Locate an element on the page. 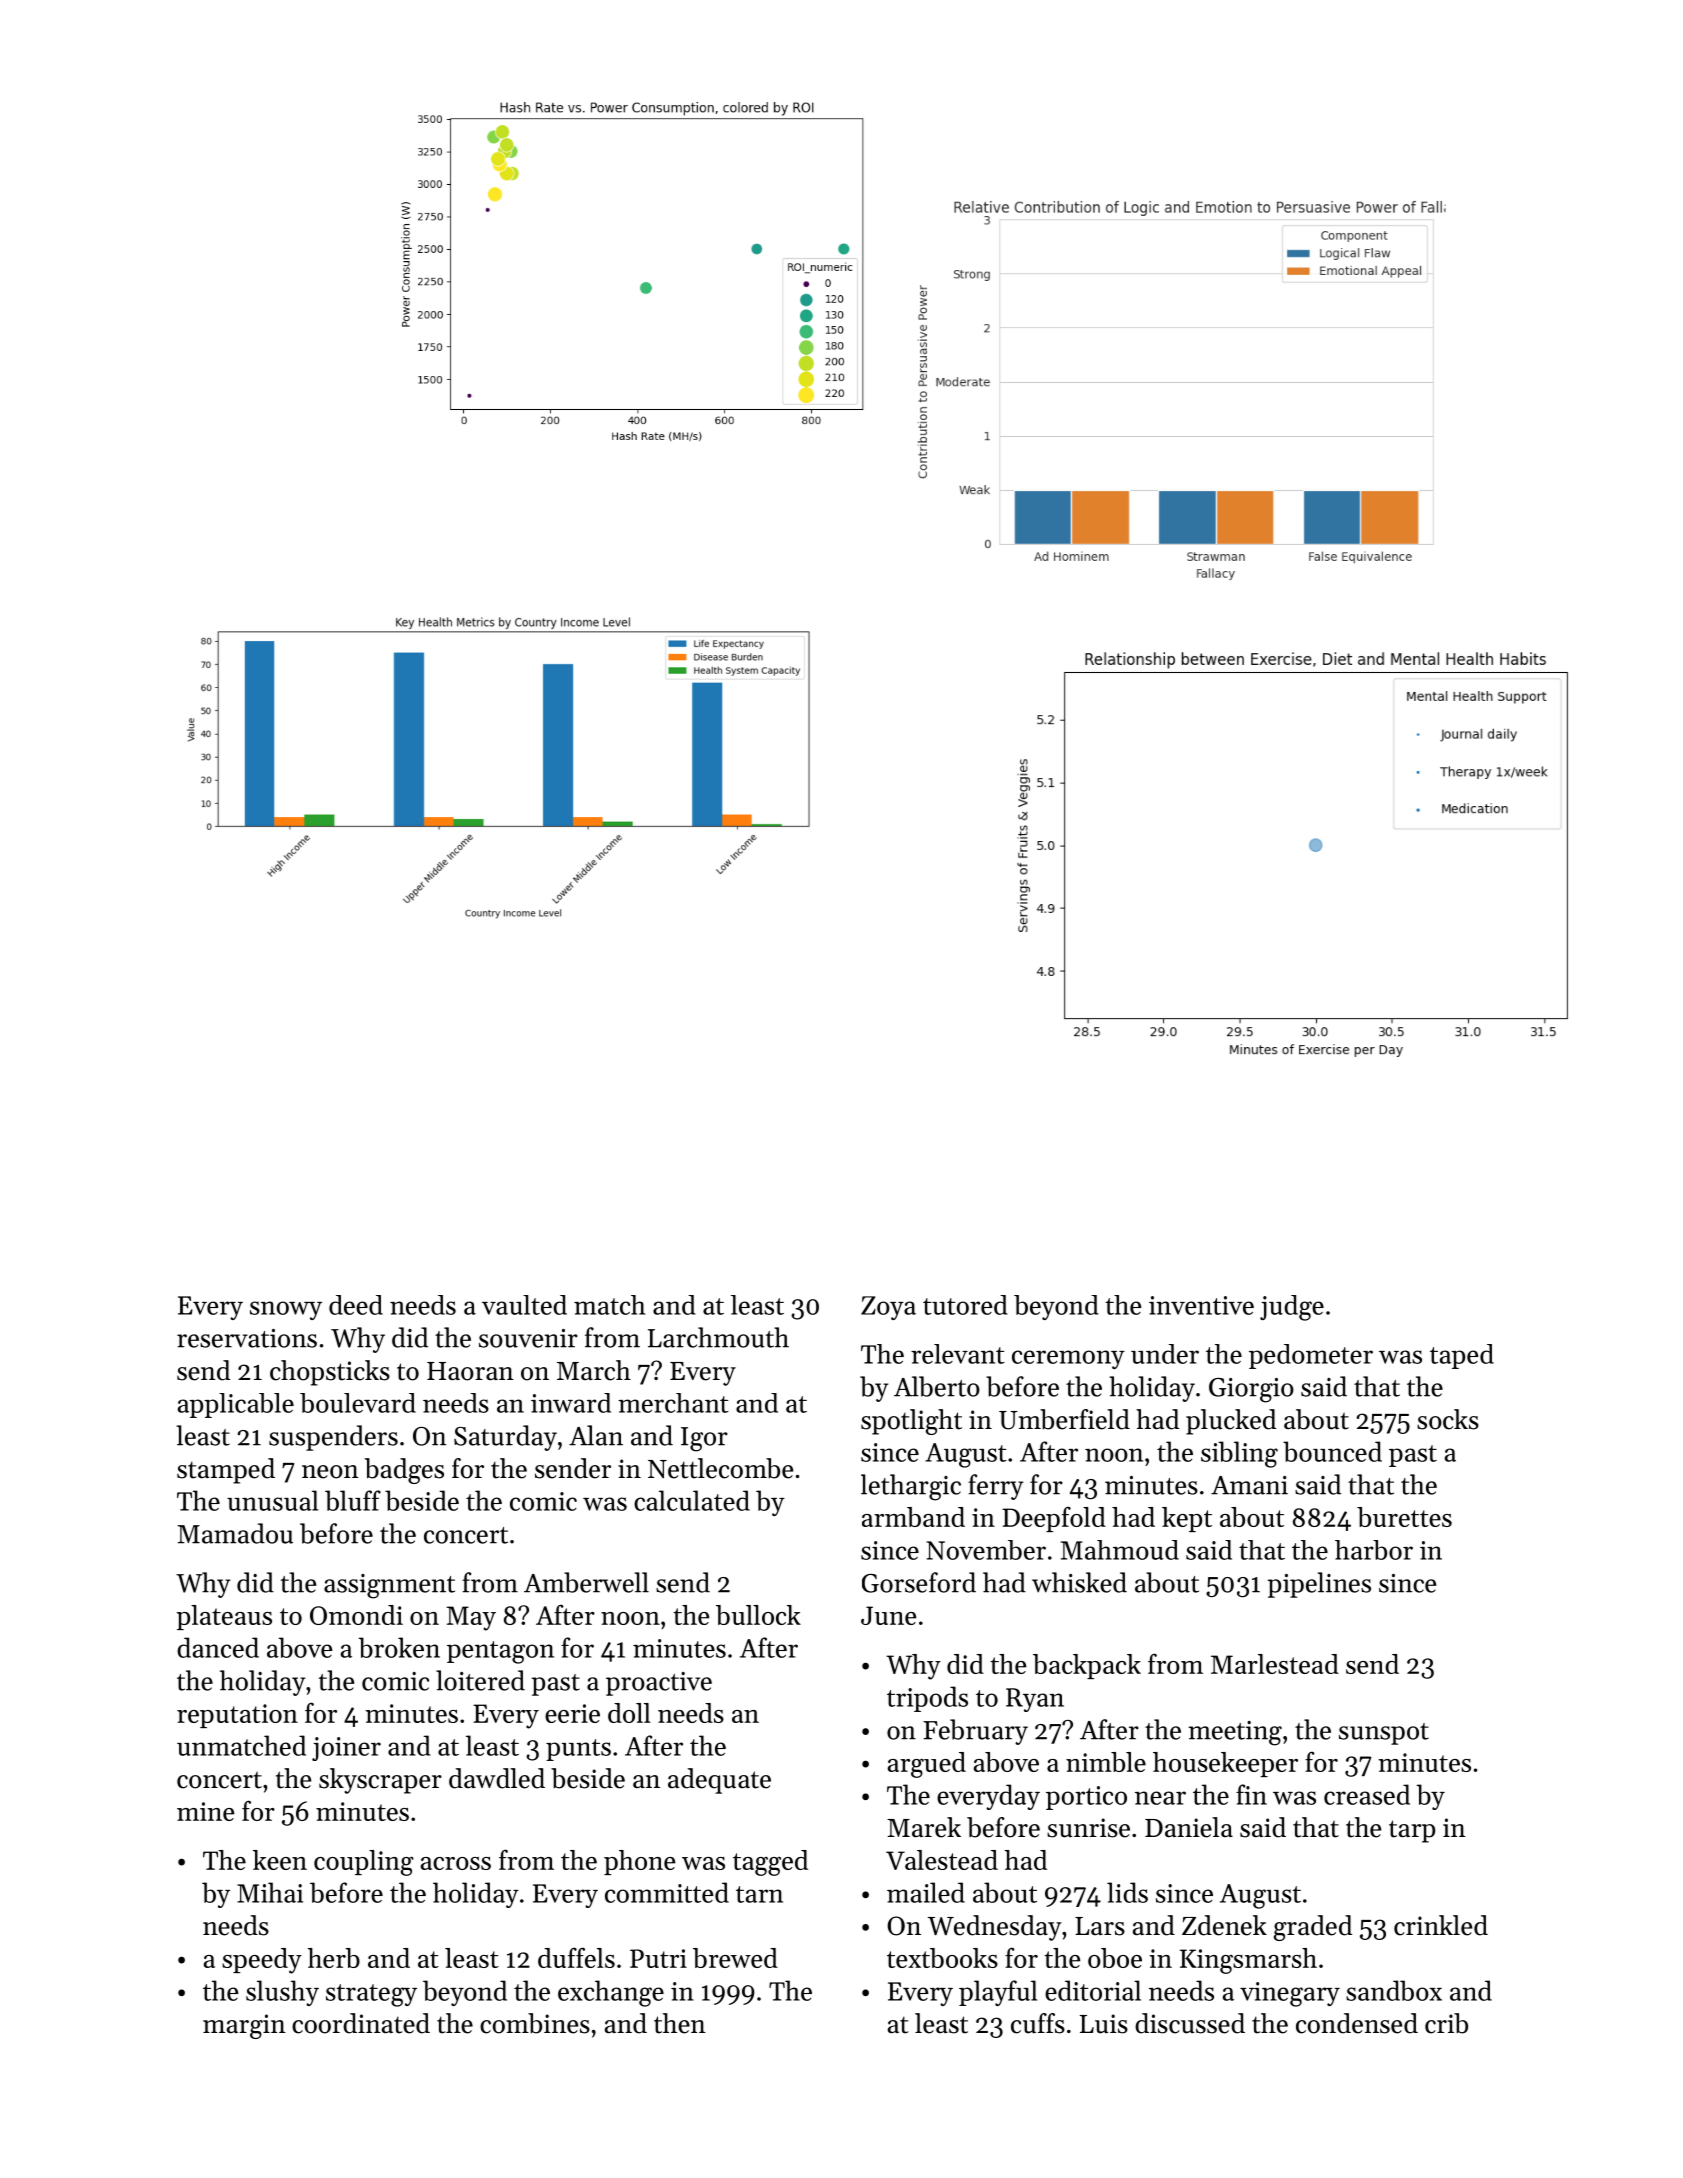  Larchmouth is located at coordinates (718, 1337).
